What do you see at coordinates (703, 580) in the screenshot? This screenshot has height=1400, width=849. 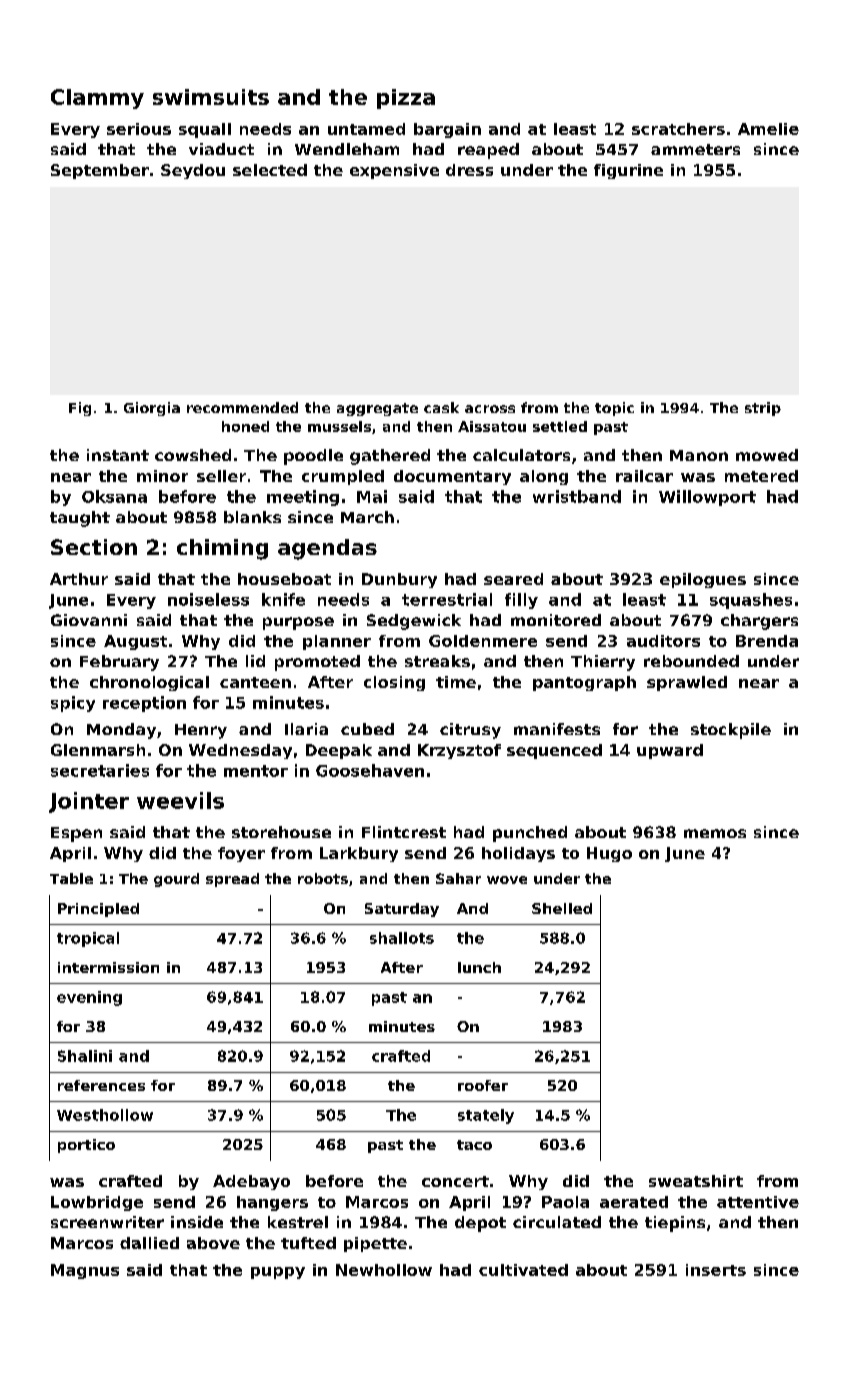 I see `epilogues` at bounding box center [703, 580].
